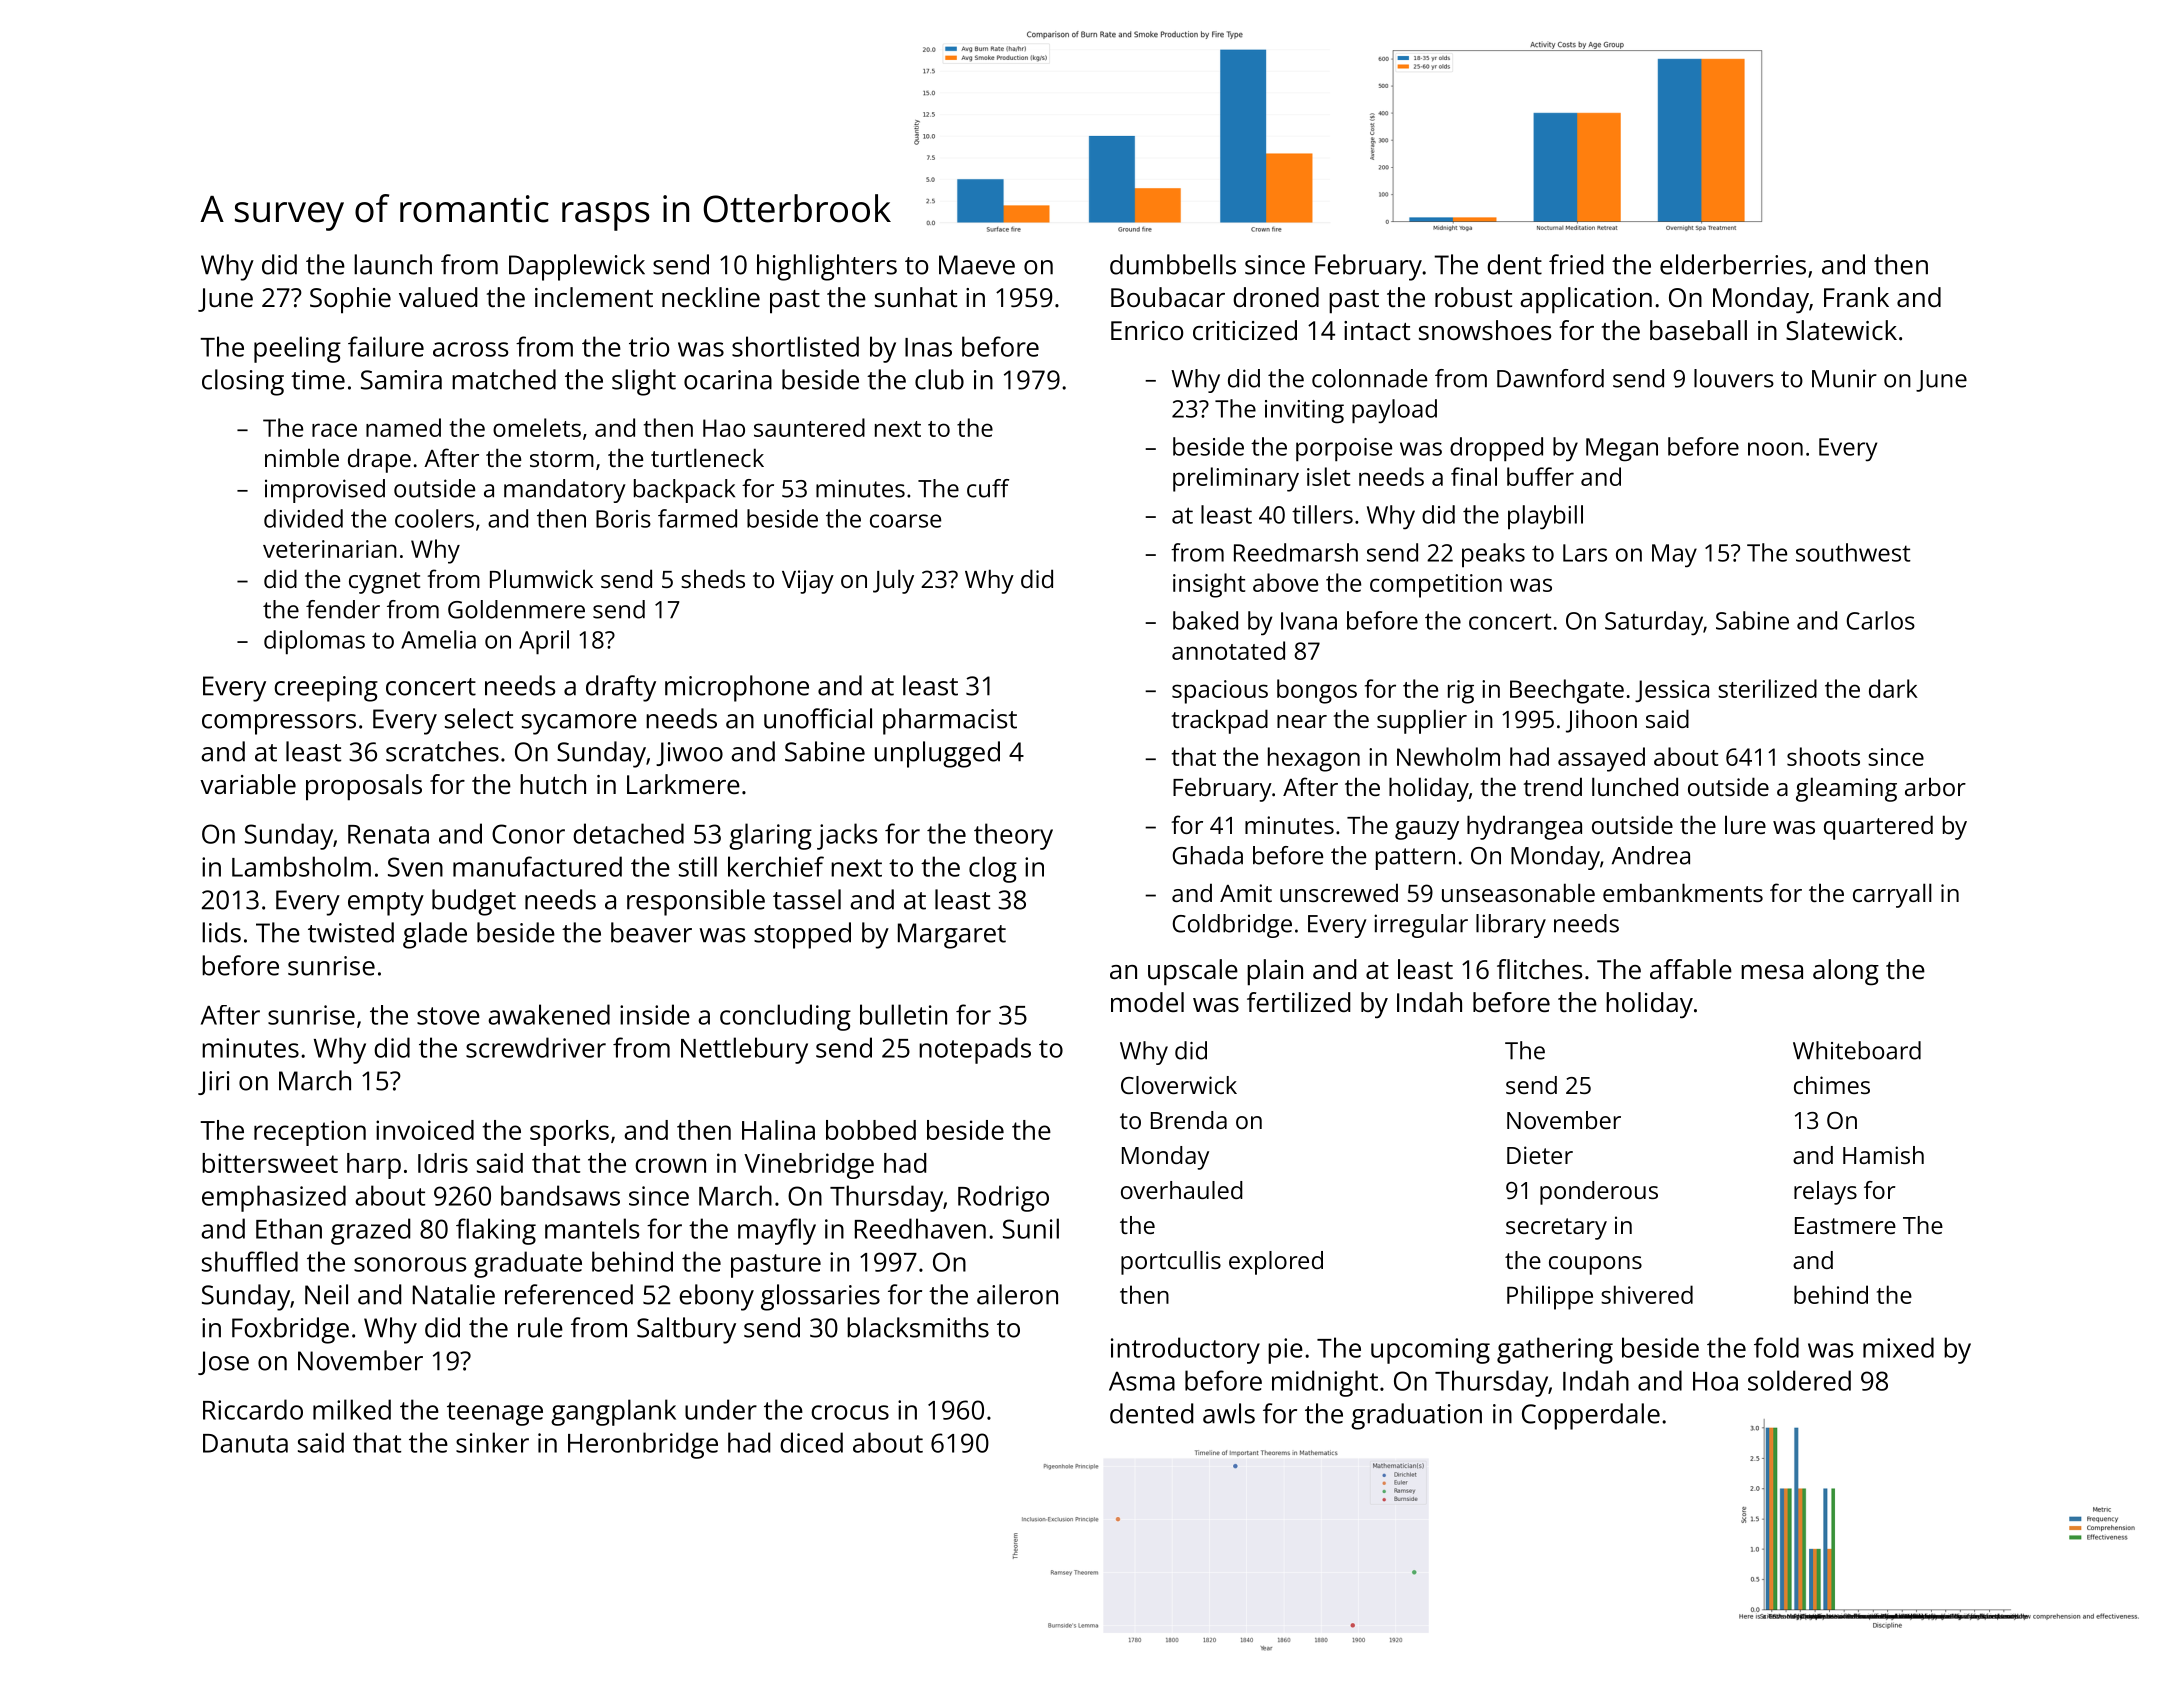  I want to click on Dieter, so click(1540, 1155).
